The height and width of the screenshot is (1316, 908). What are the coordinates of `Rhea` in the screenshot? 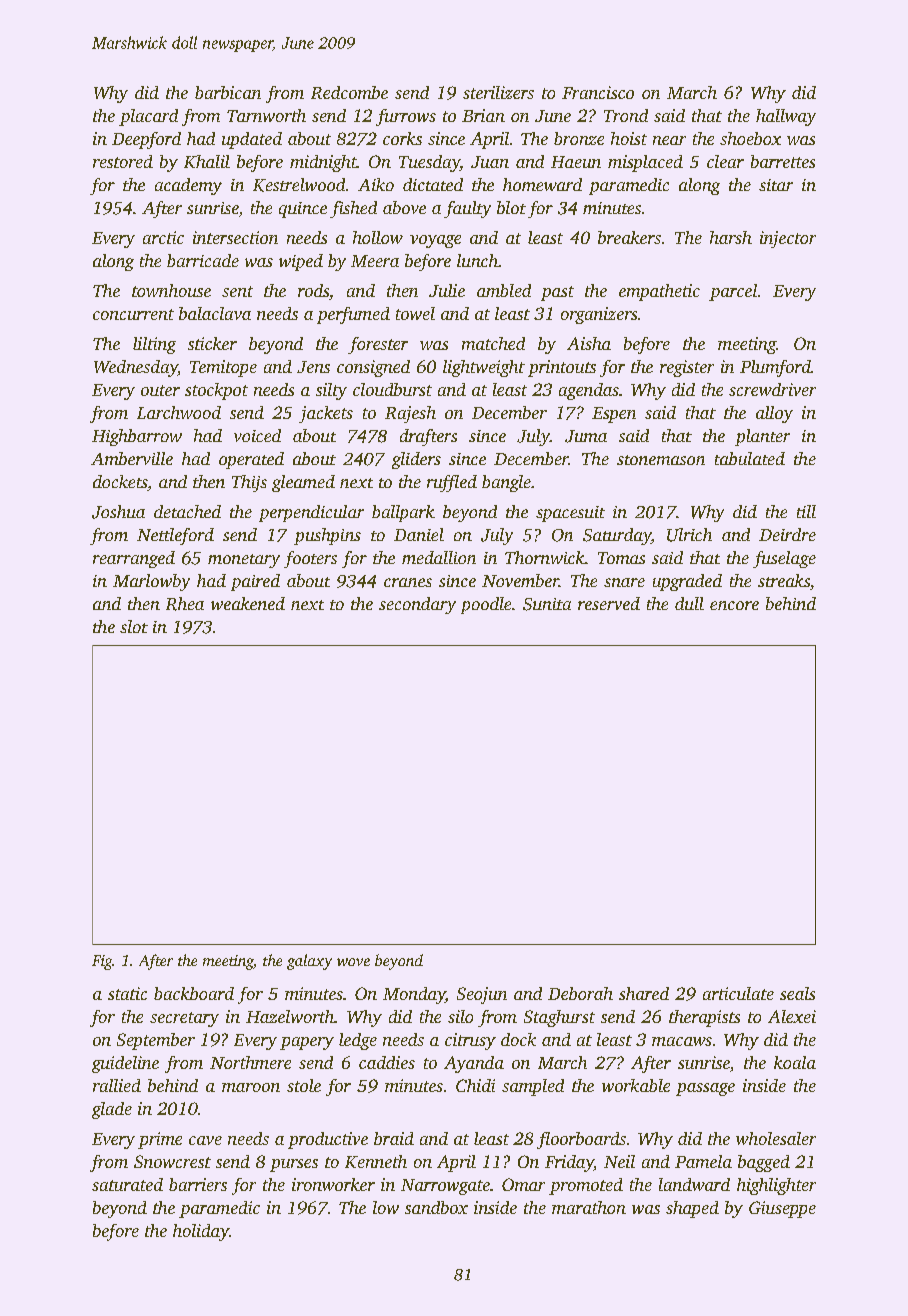 It's located at (185, 604).
